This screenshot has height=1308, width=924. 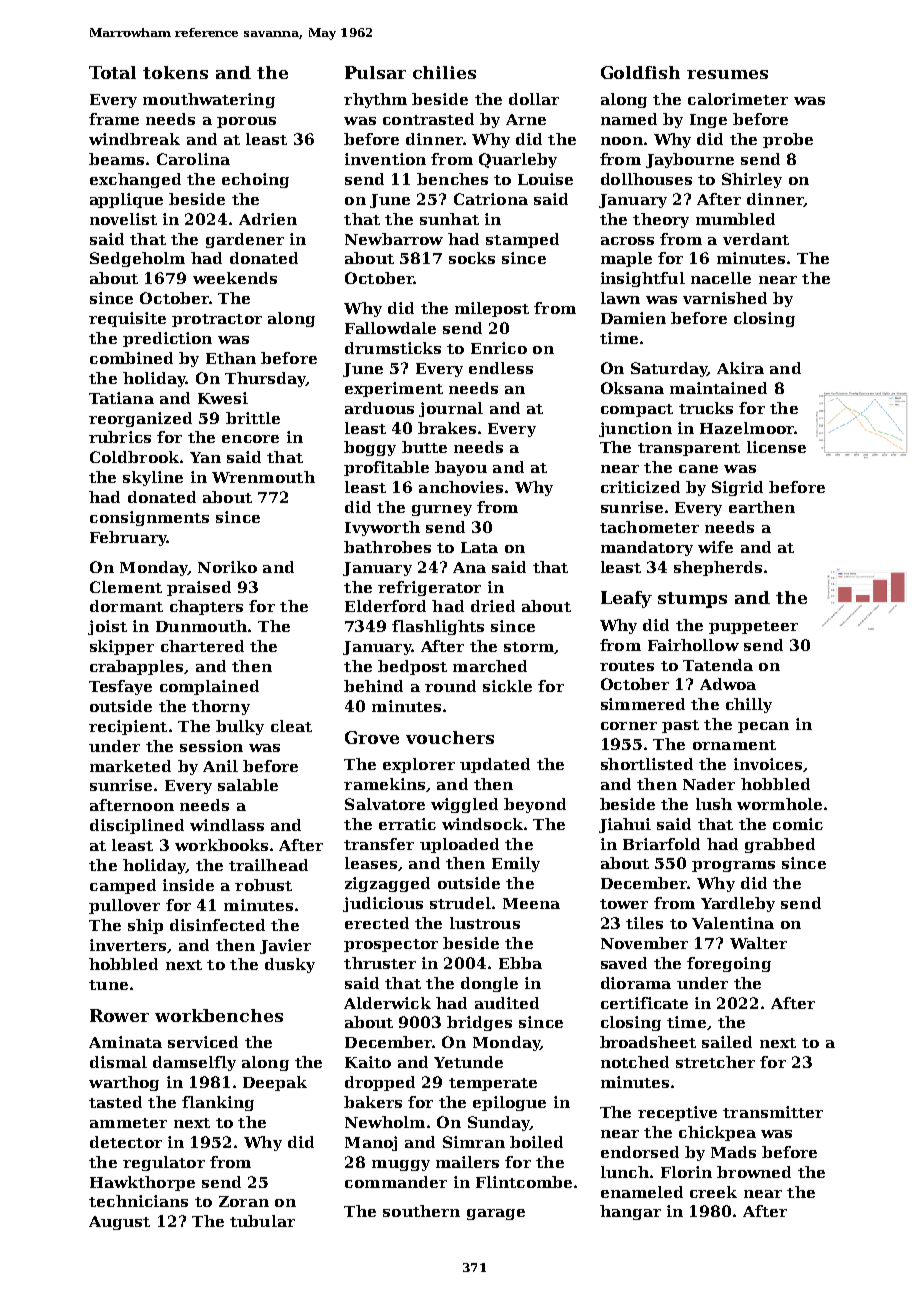 What do you see at coordinates (706, 408) in the screenshot?
I see `trucks` at bounding box center [706, 408].
